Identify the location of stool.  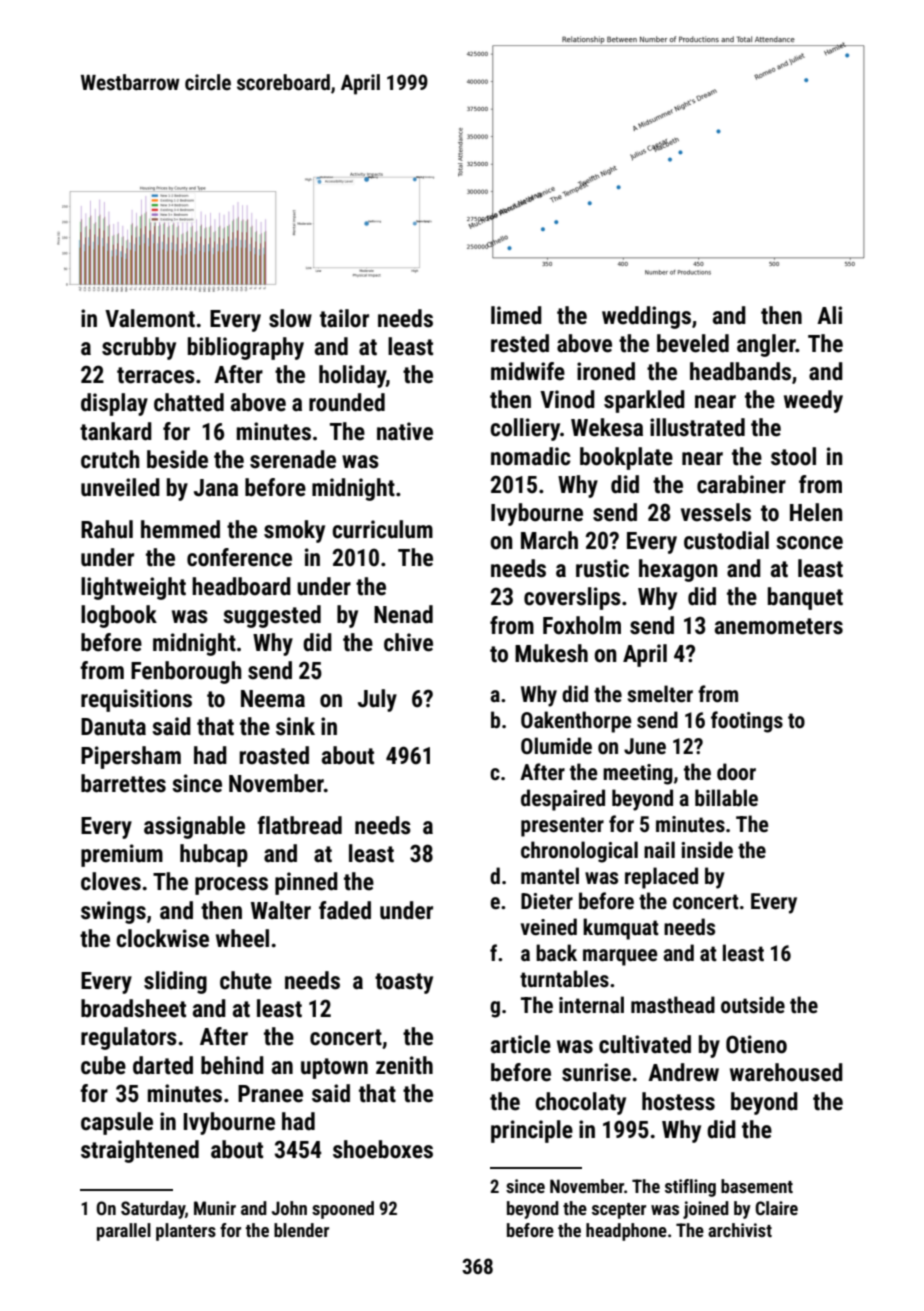
(793, 456).
